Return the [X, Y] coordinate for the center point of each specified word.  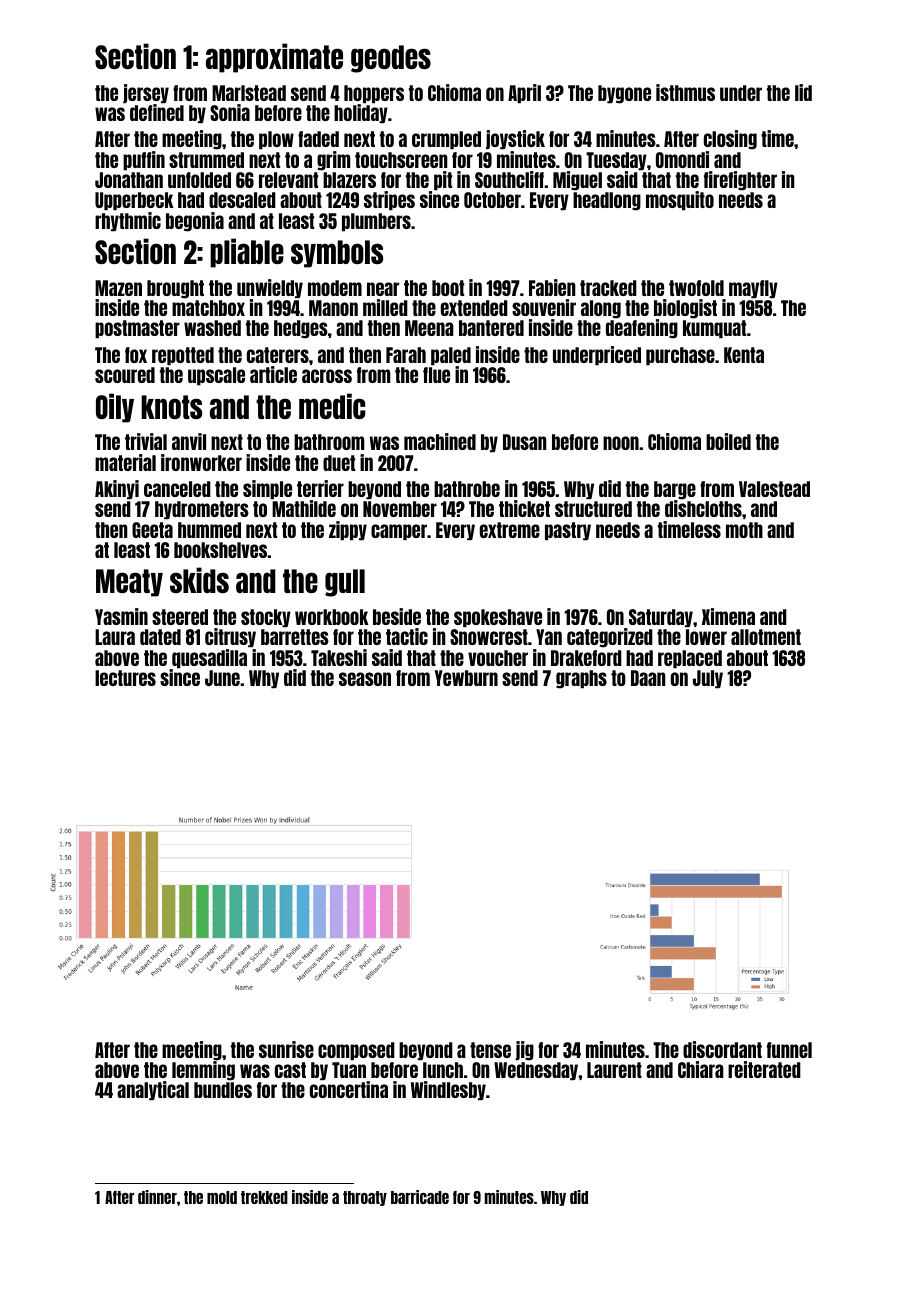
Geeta [152, 530]
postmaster [137, 329]
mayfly [753, 289]
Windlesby [448, 1090]
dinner [157, 1197]
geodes [391, 59]
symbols [337, 254]
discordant [722, 1049]
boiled [728, 441]
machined [440, 441]
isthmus [685, 92]
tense [490, 1050]
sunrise [286, 1049]
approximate [274, 58]
